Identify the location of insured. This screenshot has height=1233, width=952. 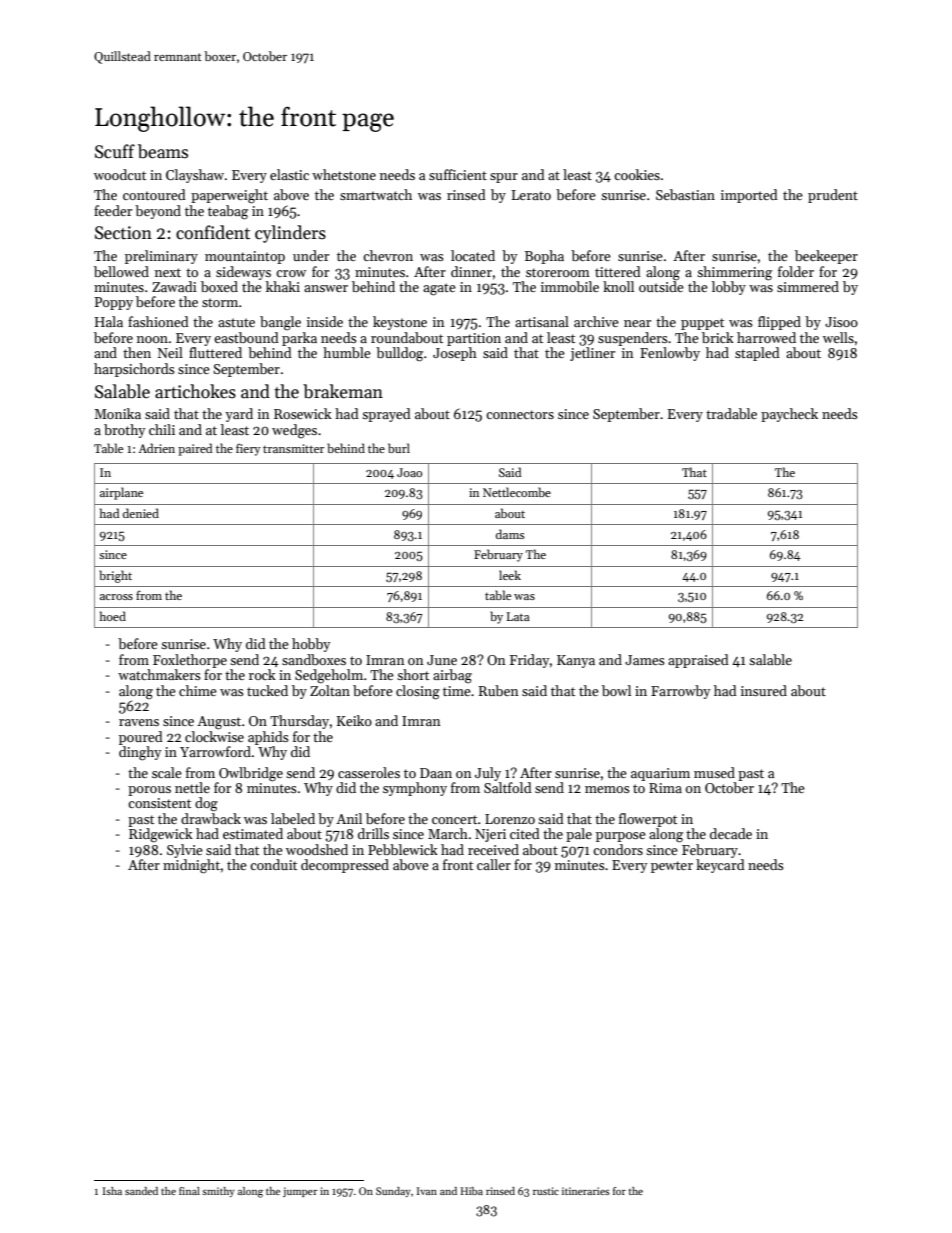
(764, 690).
